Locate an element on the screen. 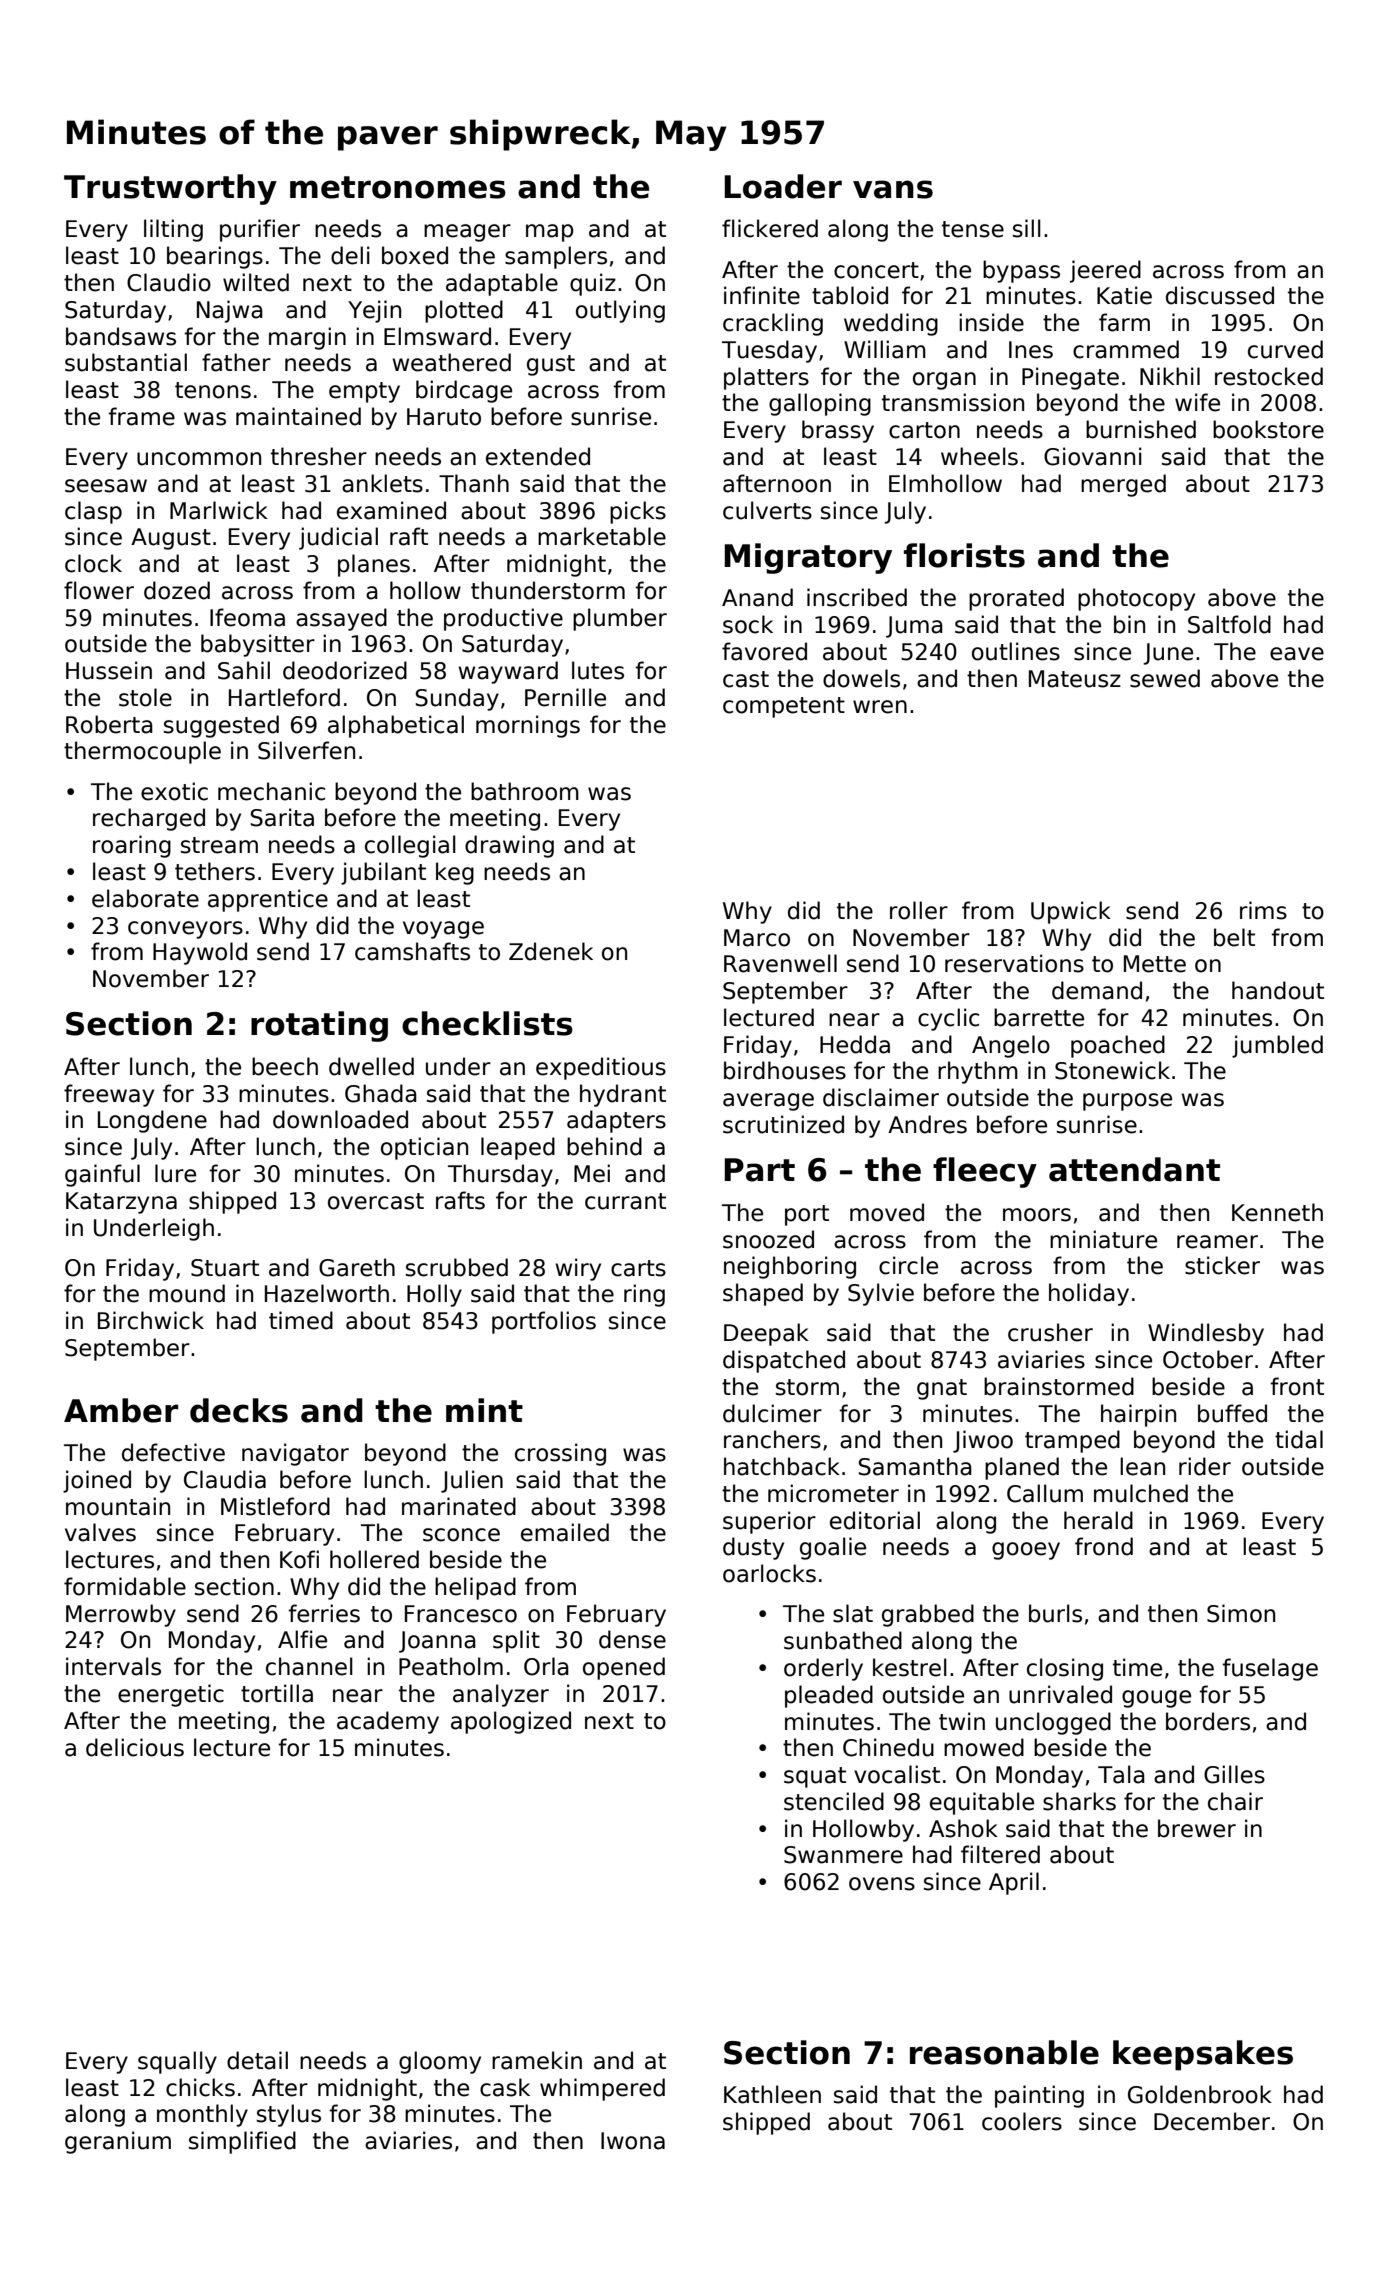 This screenshot has width=1389, height=2287. squally is located at coordinates (177, 2062).
